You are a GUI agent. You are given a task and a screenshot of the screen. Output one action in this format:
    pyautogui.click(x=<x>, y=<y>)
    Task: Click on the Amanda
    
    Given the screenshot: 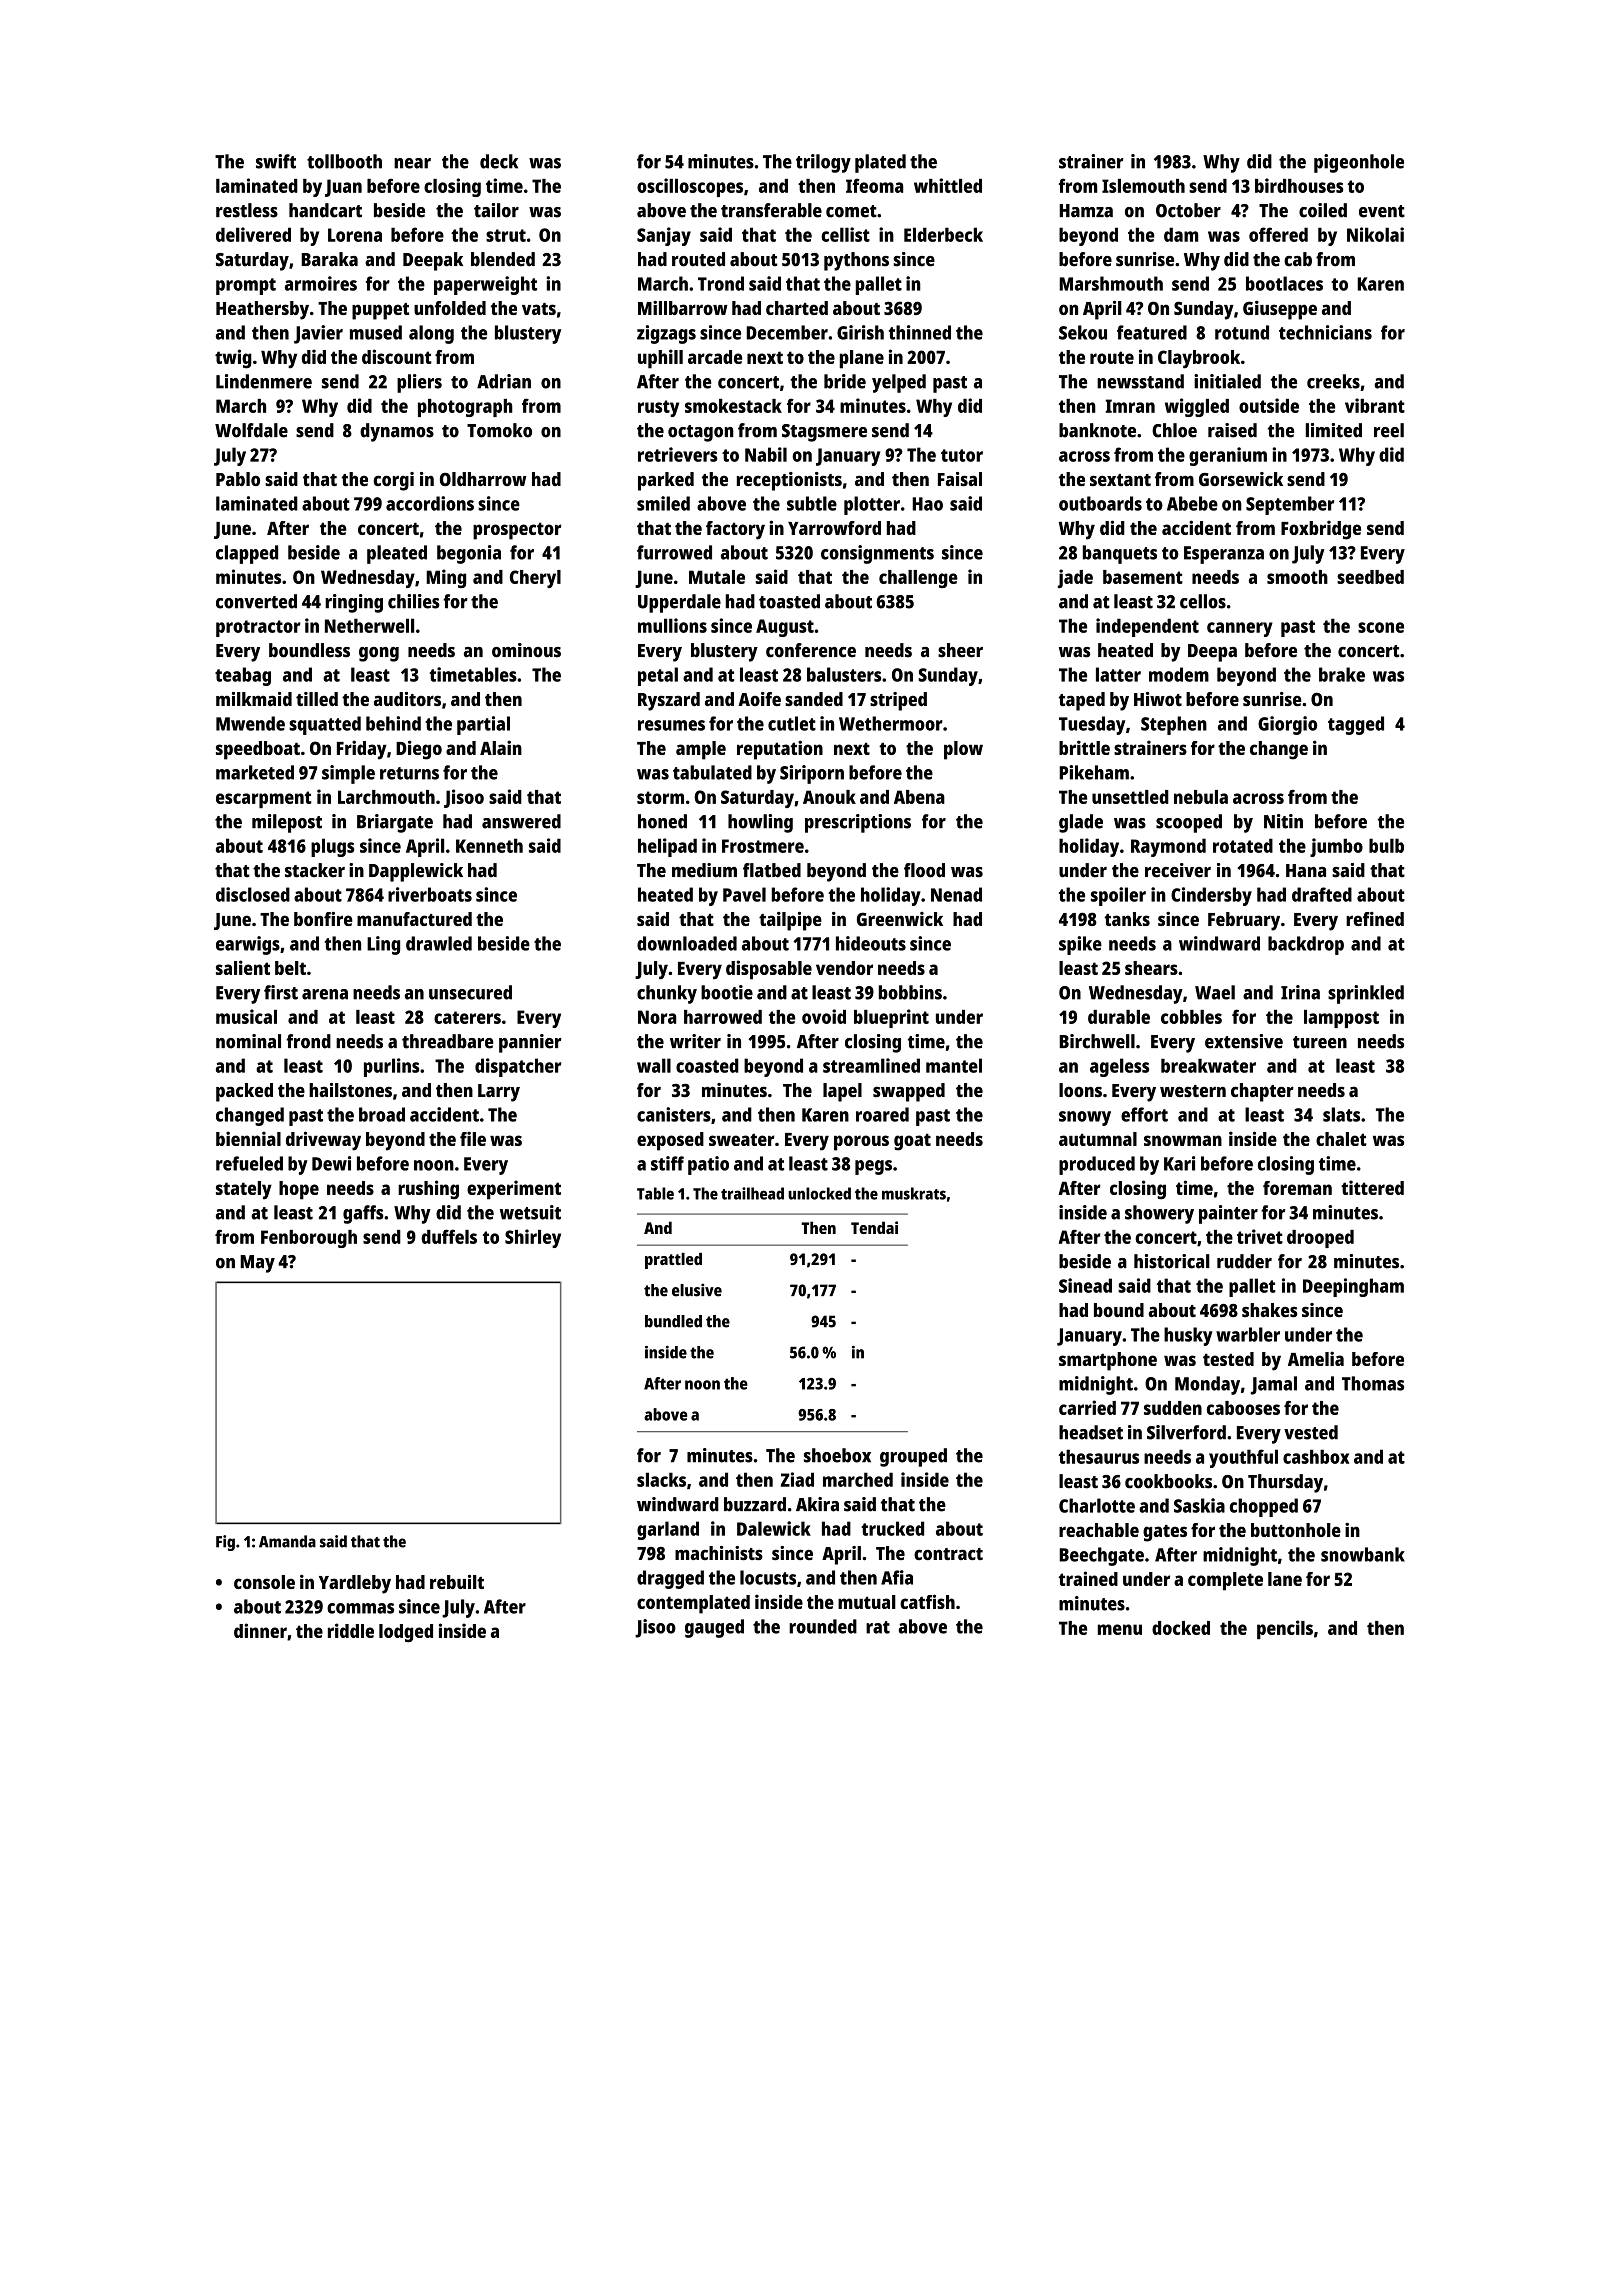 What is the action you would take?
    pyautogui.click(x=287, y=1541)
